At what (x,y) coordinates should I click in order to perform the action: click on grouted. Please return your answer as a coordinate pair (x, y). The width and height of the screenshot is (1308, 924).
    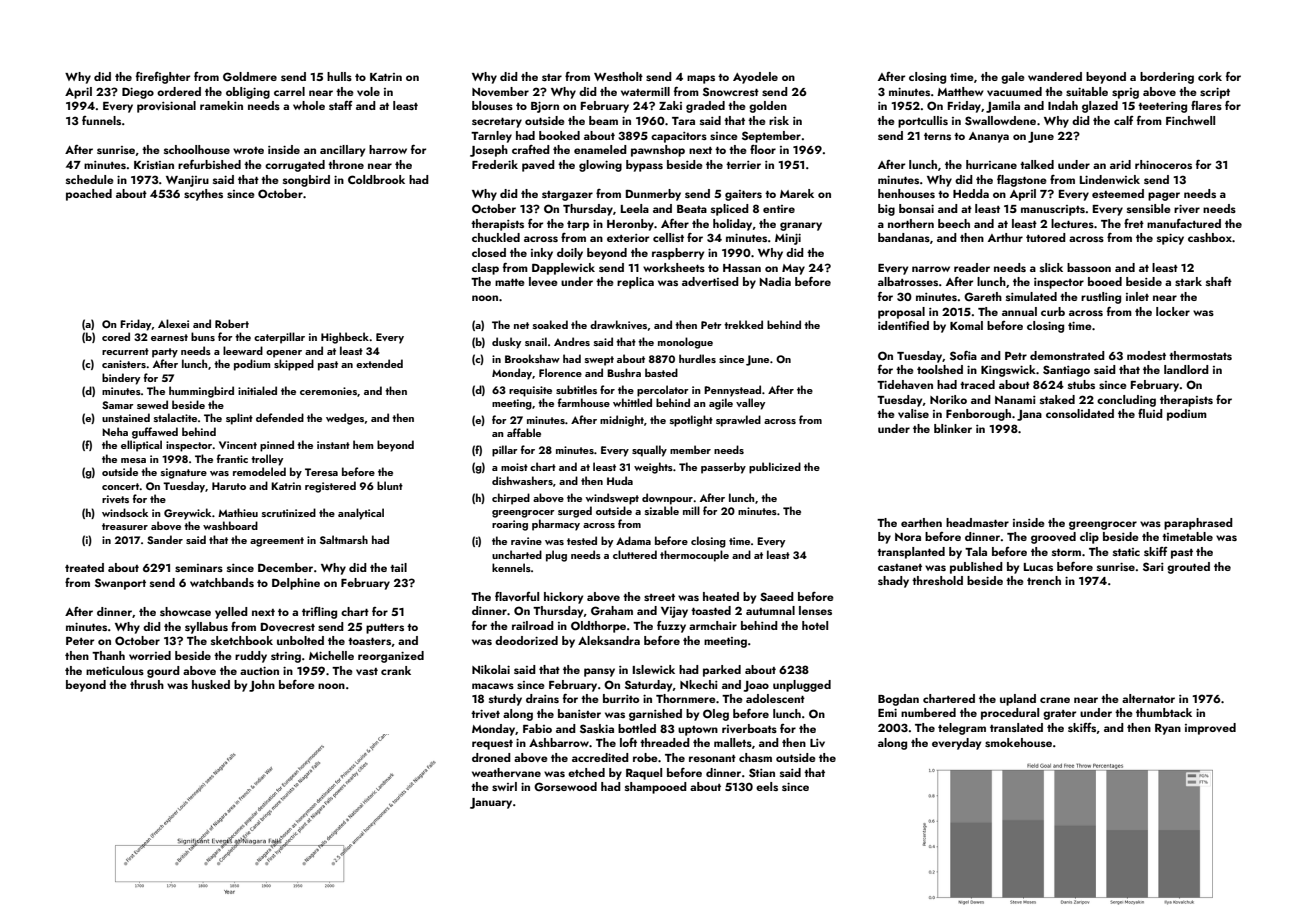
    Looking at the image, I should click on (1188, 568).
